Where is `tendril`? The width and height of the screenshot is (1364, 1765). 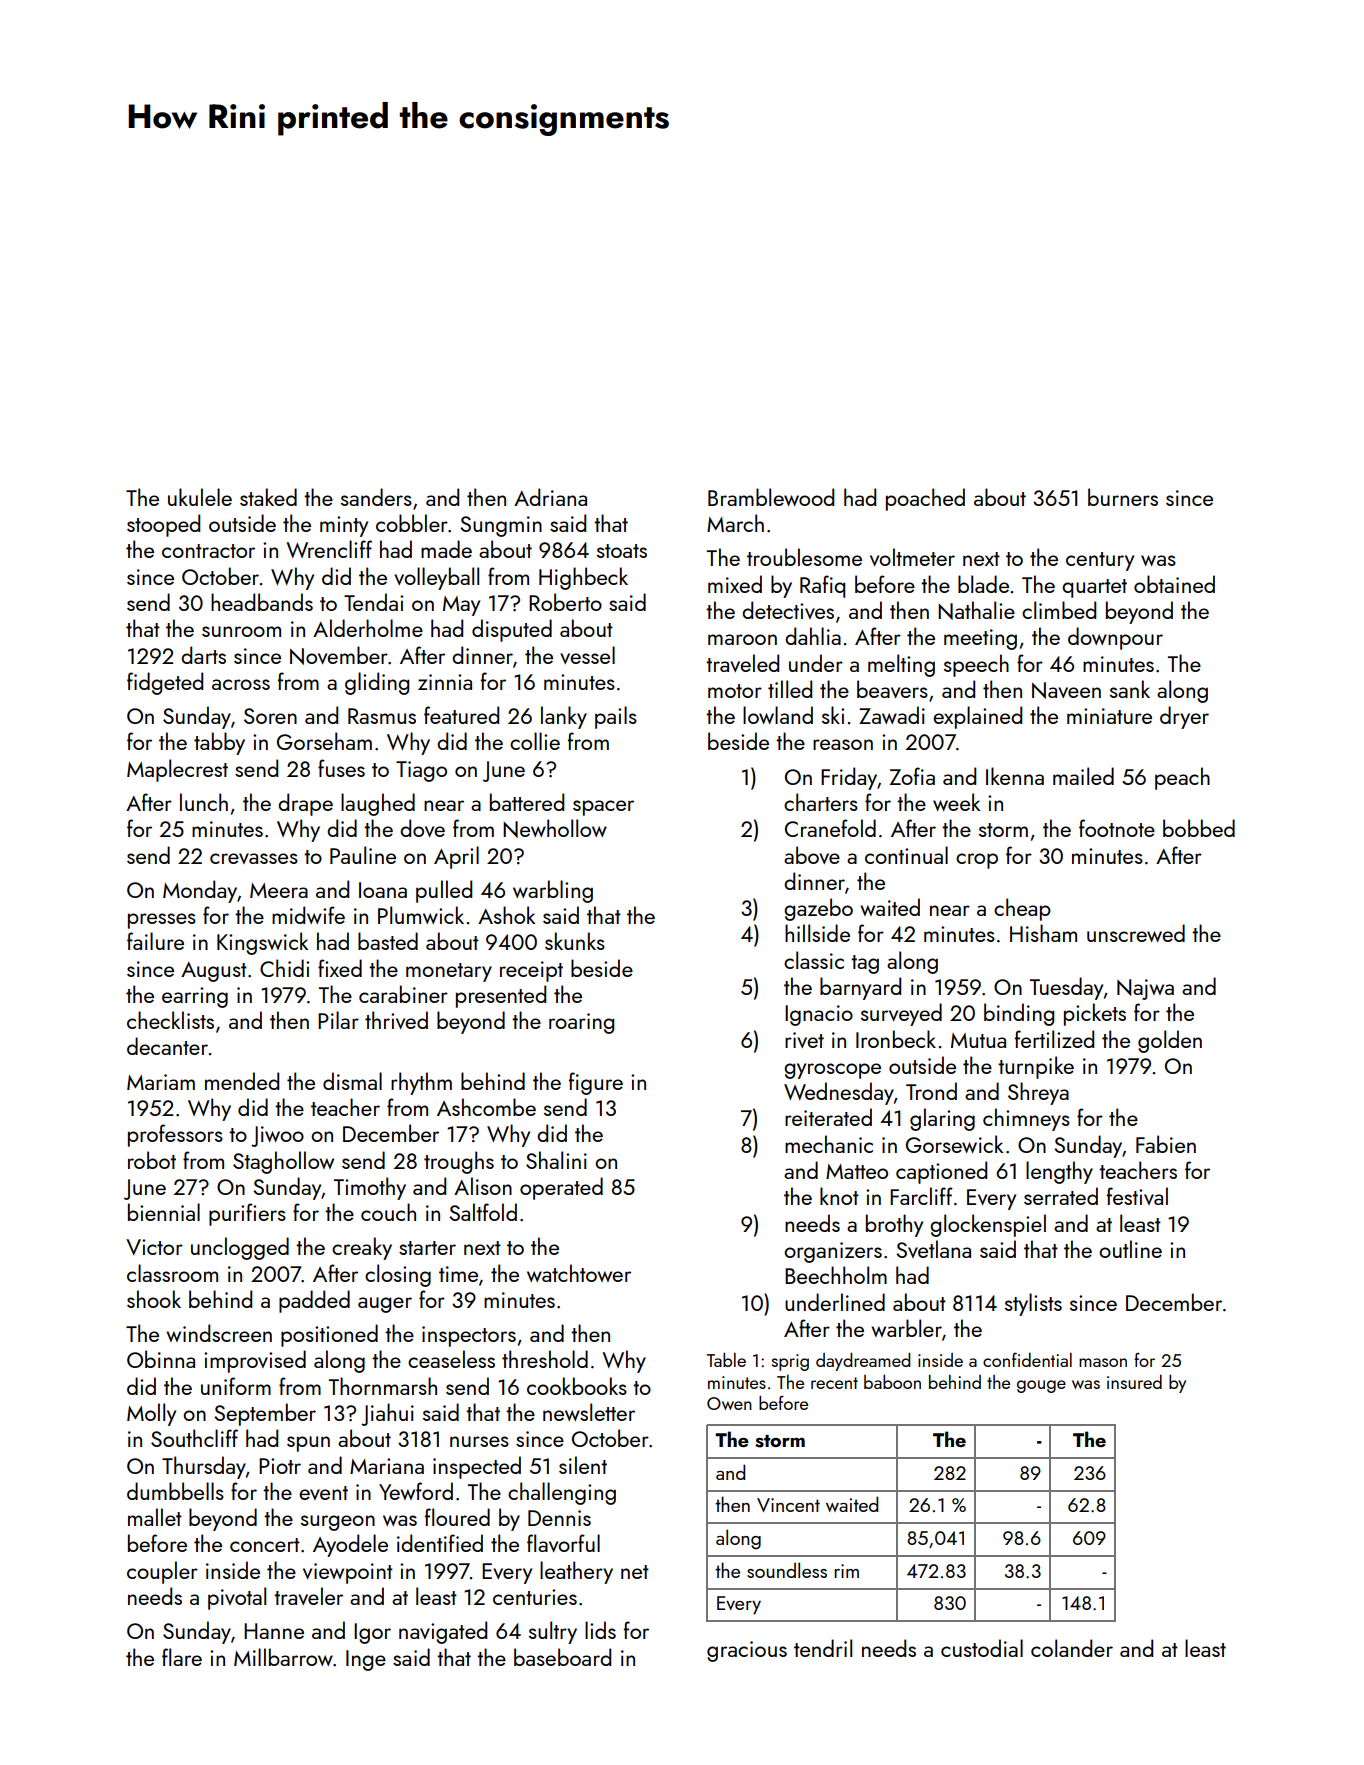 tendril is located at coordinates (823, 1648).
